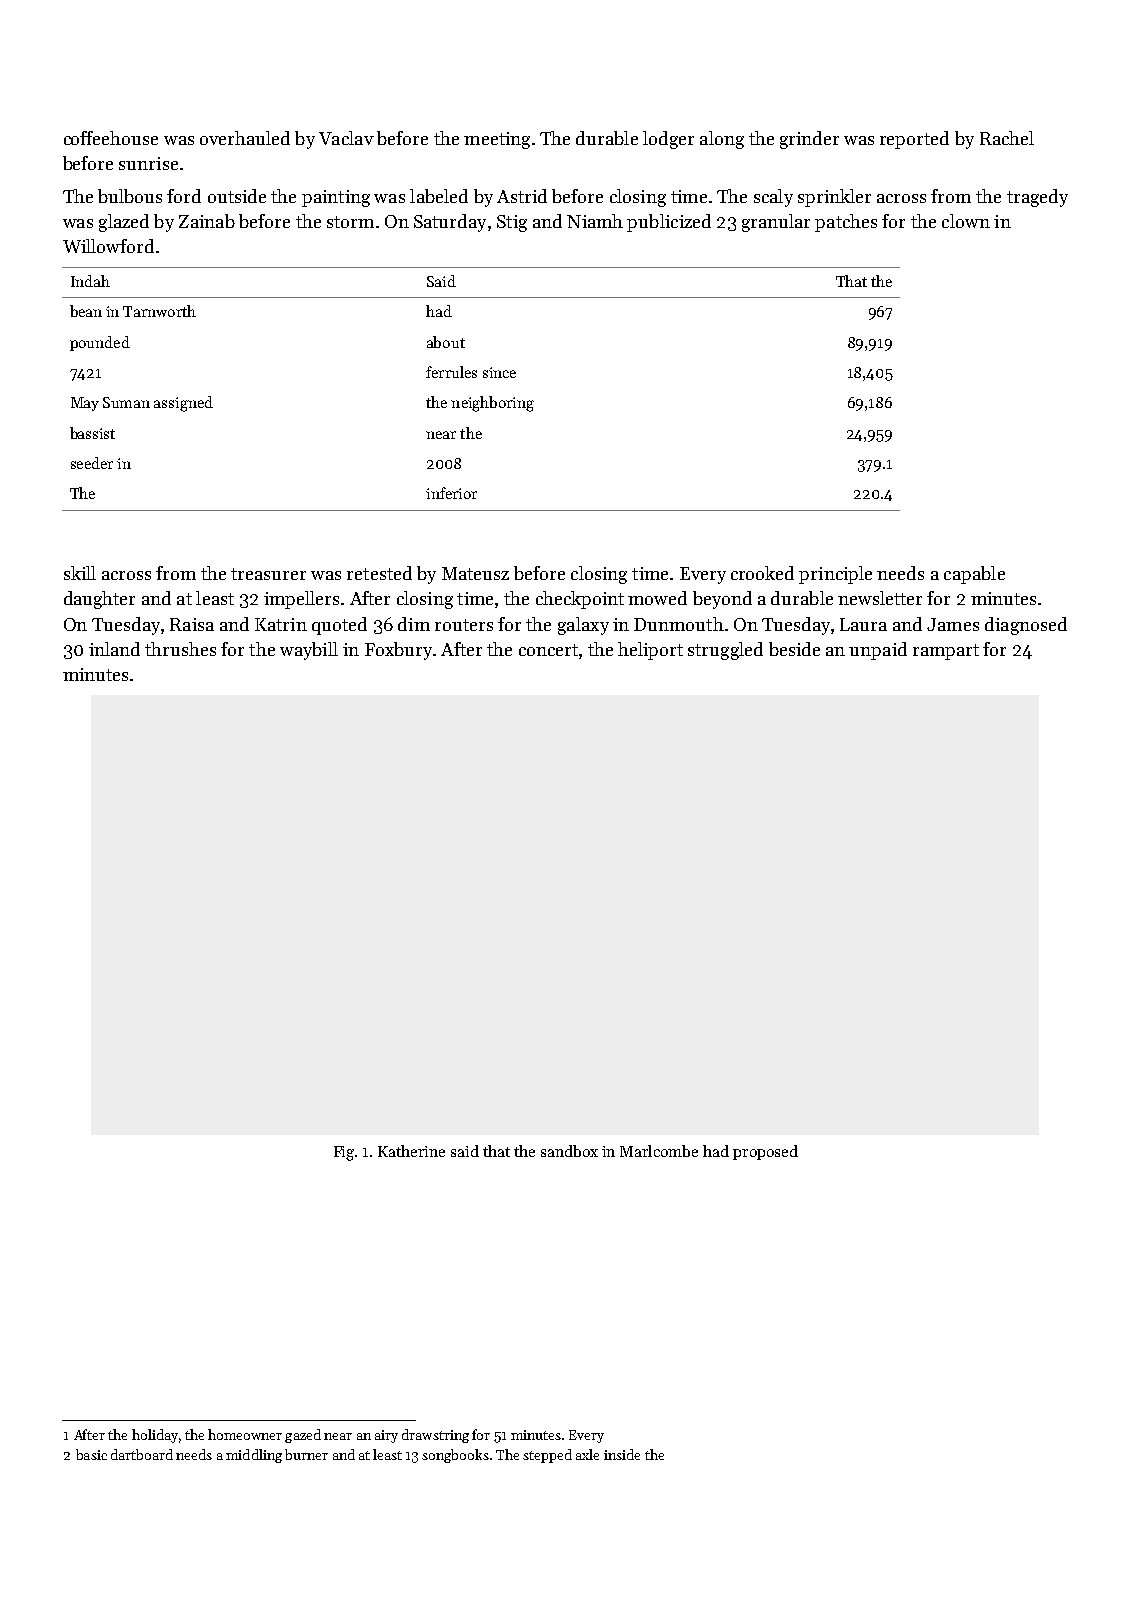 The width and height of the image is (1131, 1600). What do you see at coordinates (344, 1153) in the image?
I see `Fig` at bounding box center [344, 1153].
